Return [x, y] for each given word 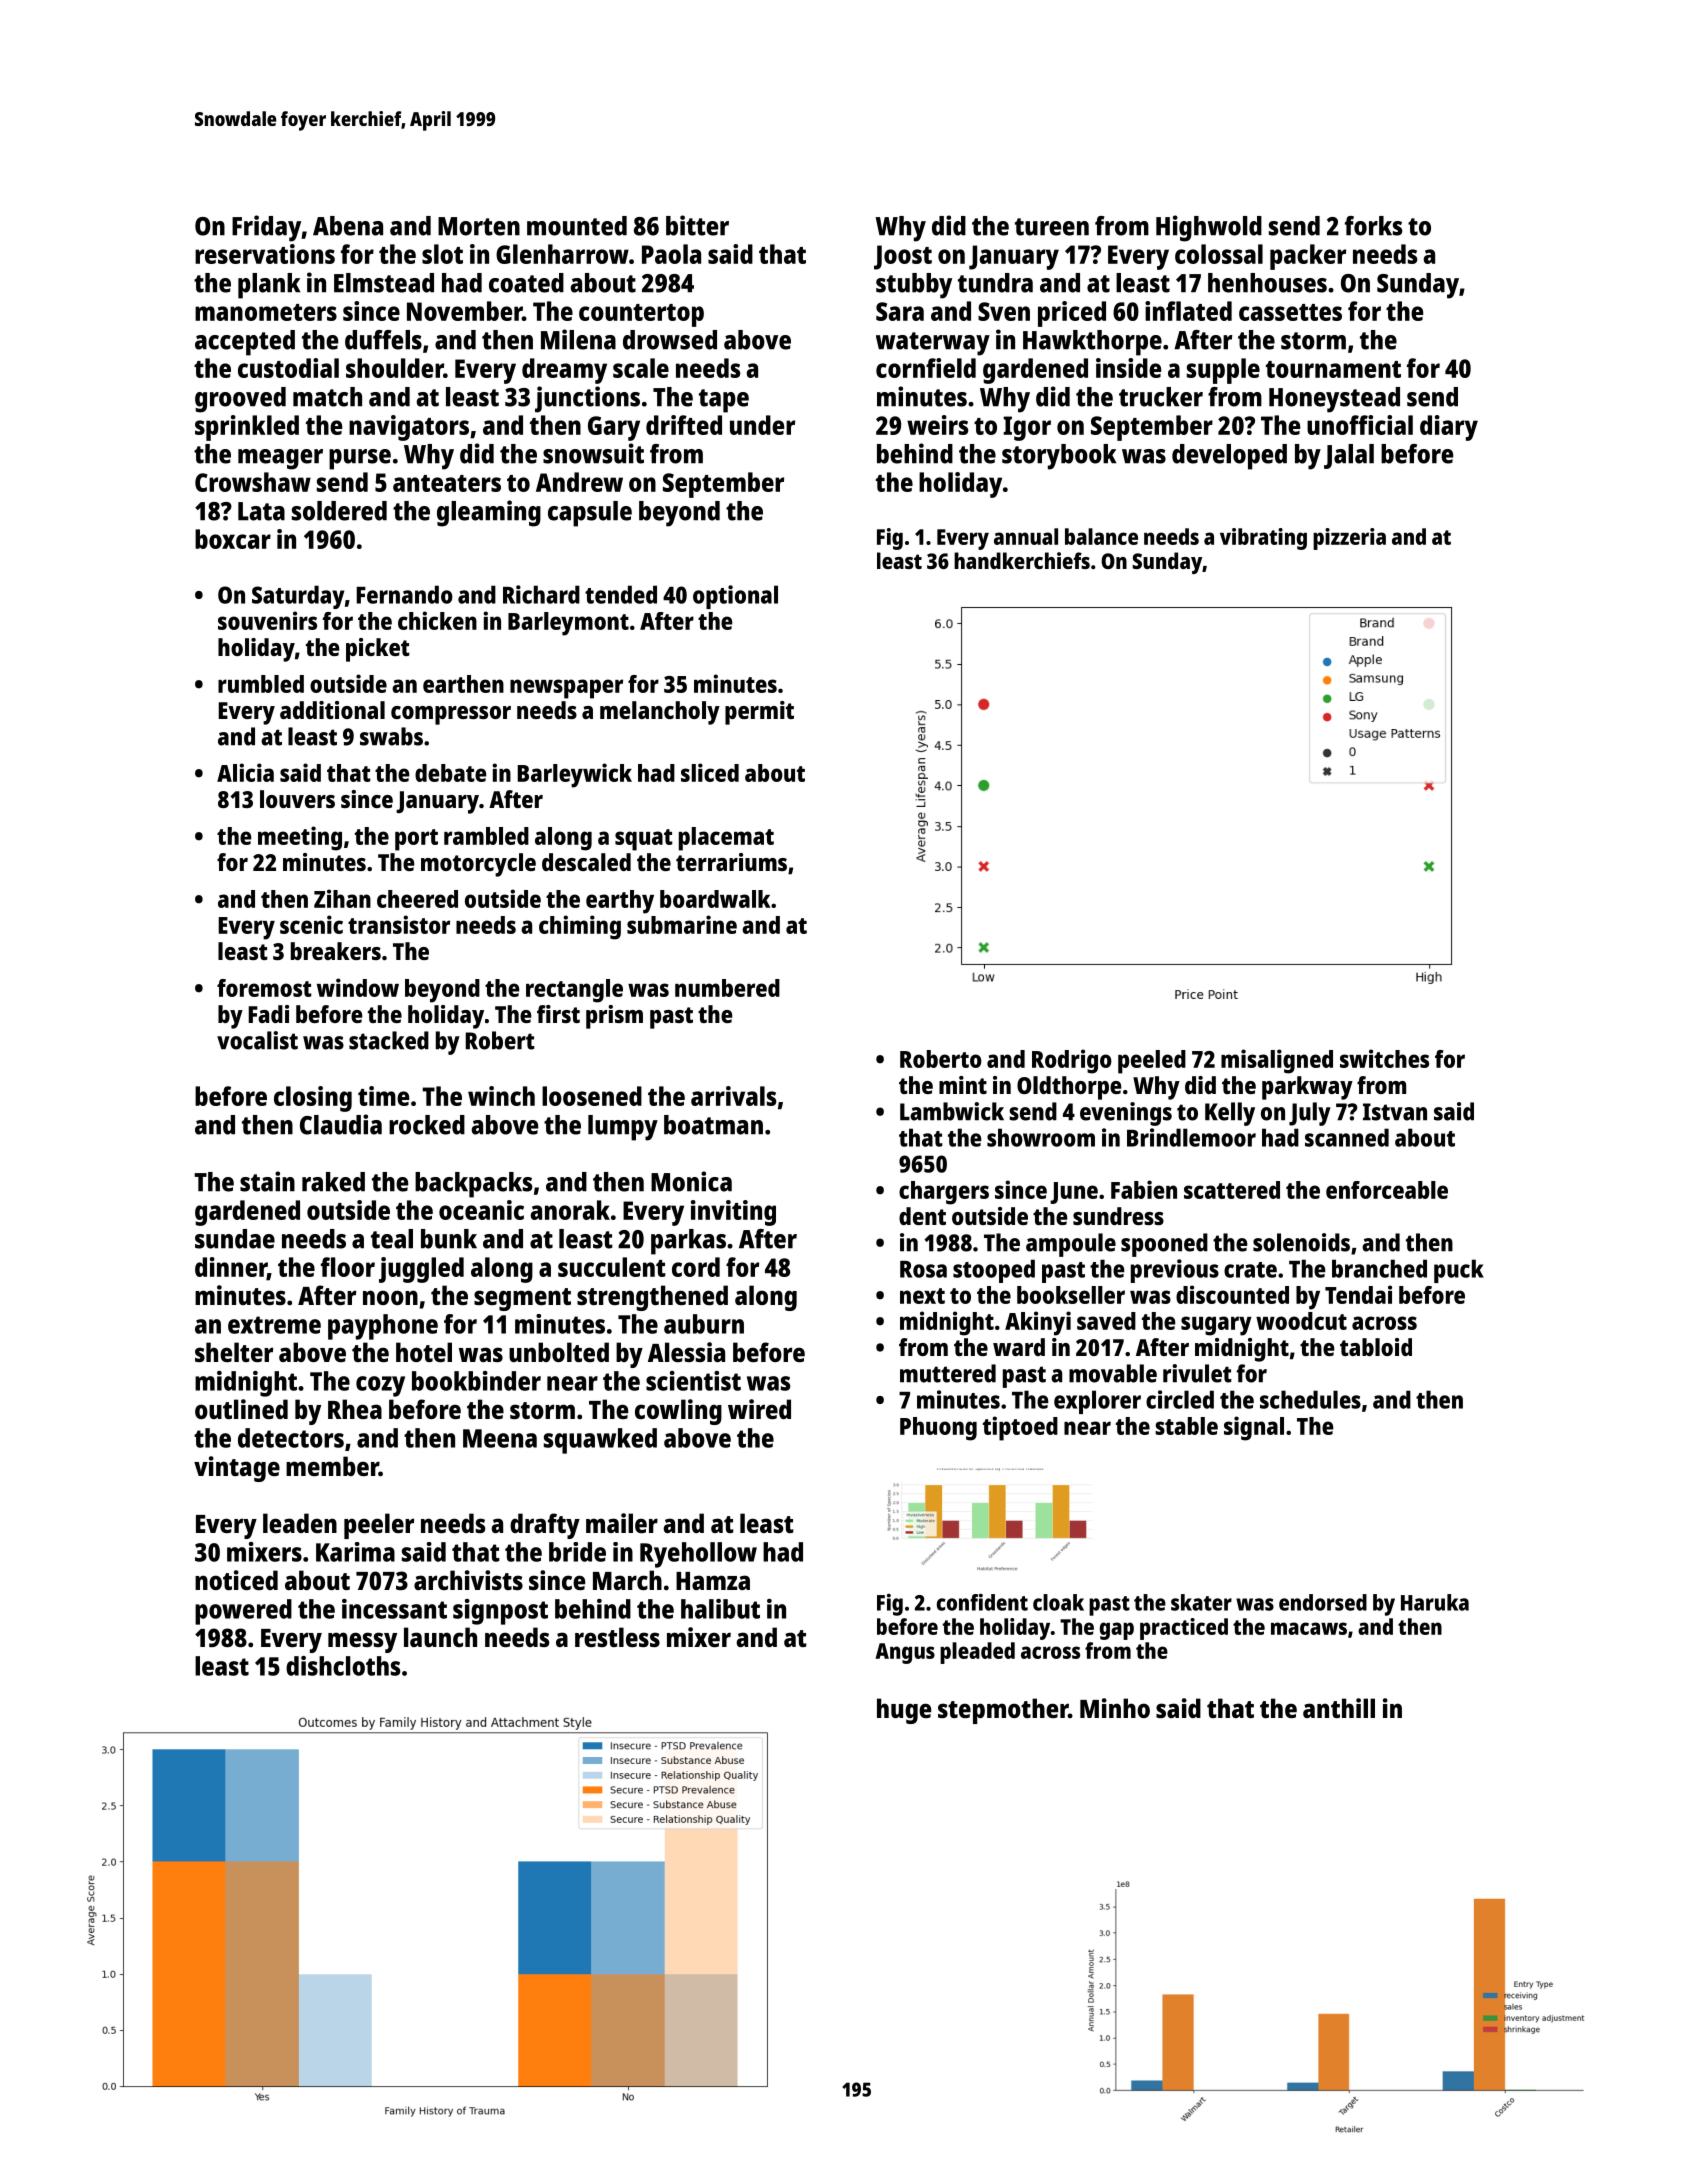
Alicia [245, 772]
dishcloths [343, 1666]
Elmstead [384, 283]
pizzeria [1349, 539]
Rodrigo [1072, 1061]
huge [904, 1711]
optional [735, 597]
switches [1384, 1058]
